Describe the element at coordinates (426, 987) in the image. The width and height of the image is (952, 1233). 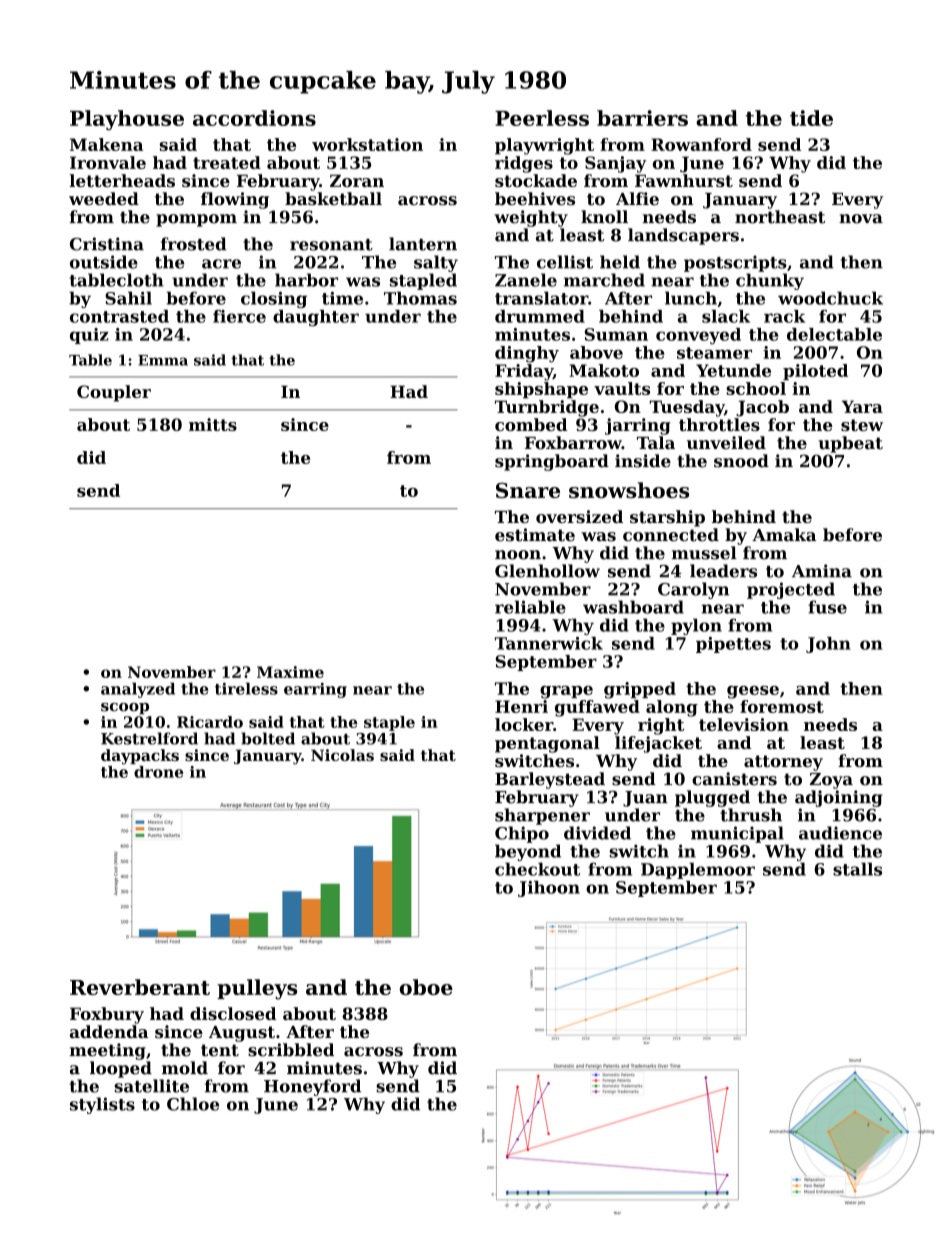
I see `oboe` at that location.
